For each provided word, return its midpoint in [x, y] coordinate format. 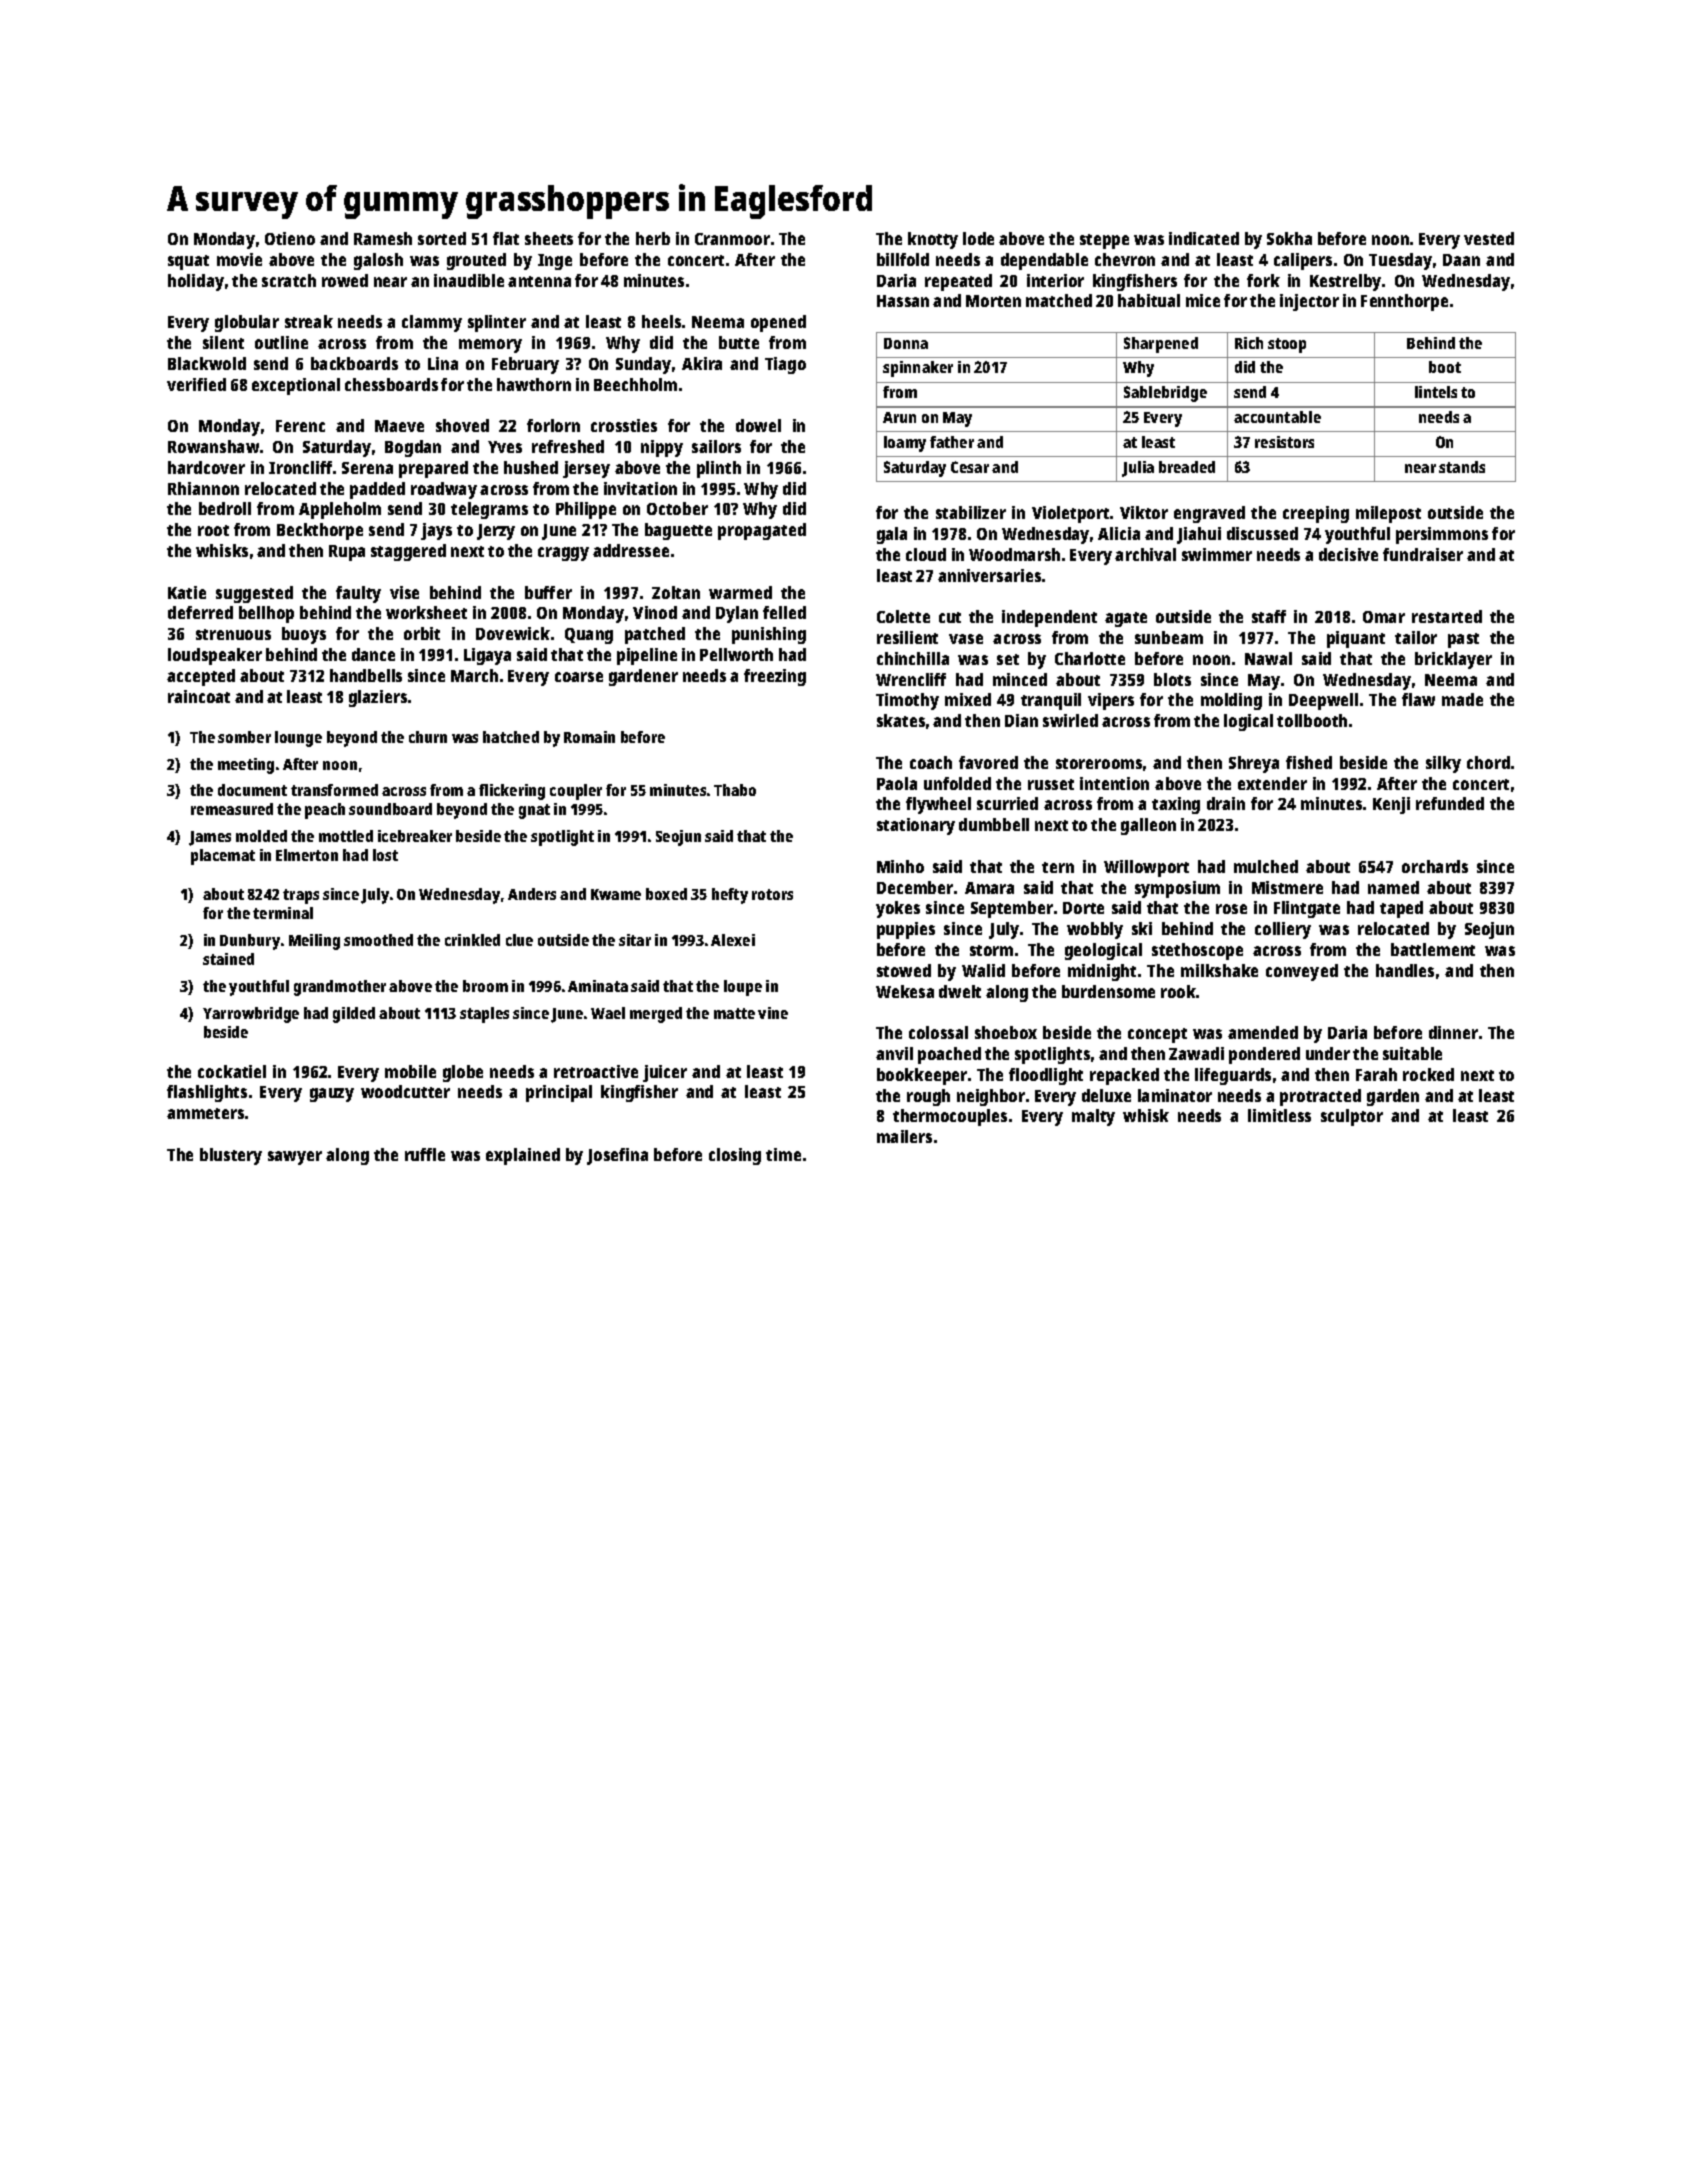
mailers [904, 1136]
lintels [1436, 392]
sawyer [295, 1158]
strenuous [233, 634]
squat [188, 262]
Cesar [970, 467]
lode [978, 238]
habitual [1149, 300]
